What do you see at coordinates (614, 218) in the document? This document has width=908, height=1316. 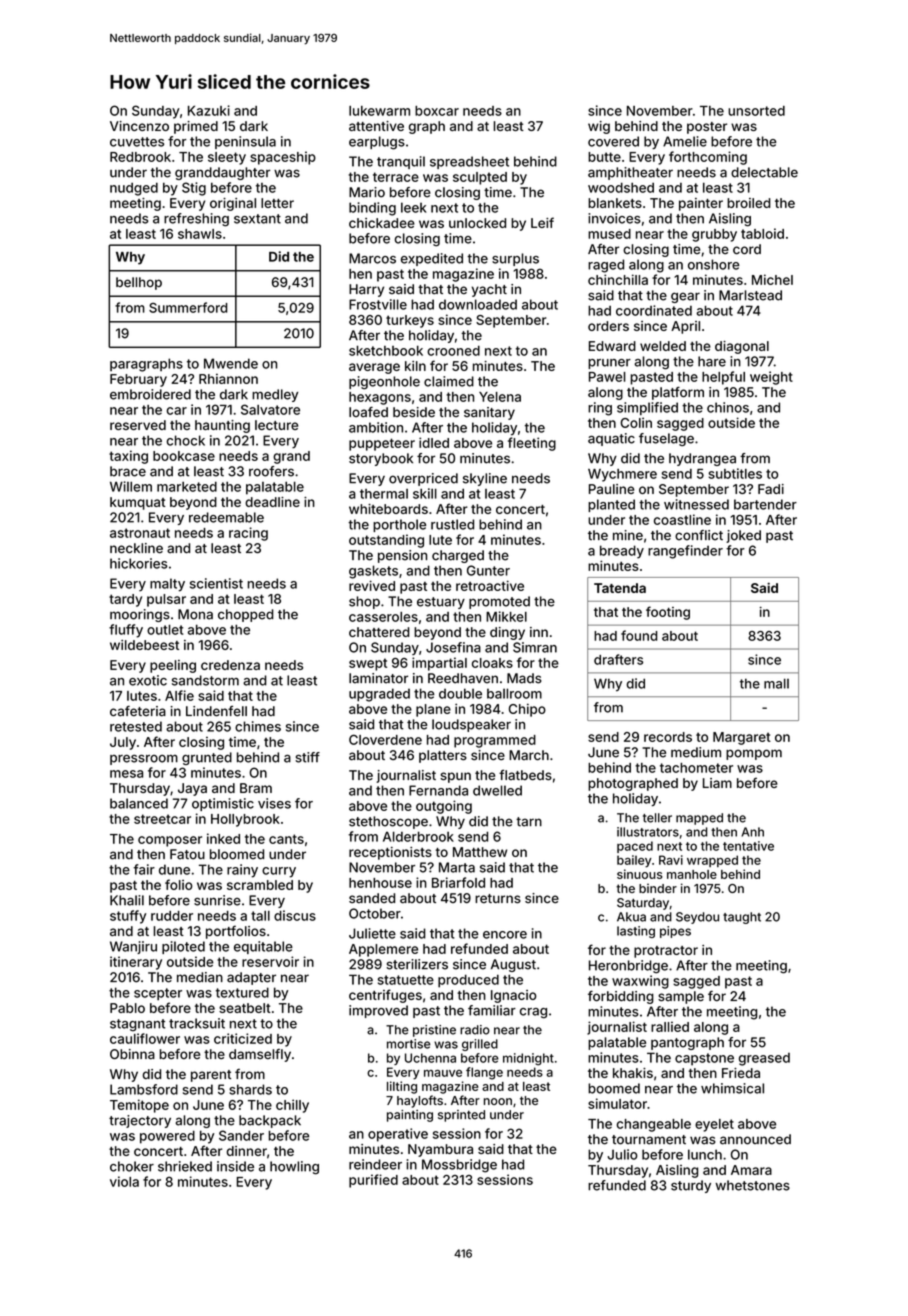 I see `invoices` at bounding box center [614, 218].
